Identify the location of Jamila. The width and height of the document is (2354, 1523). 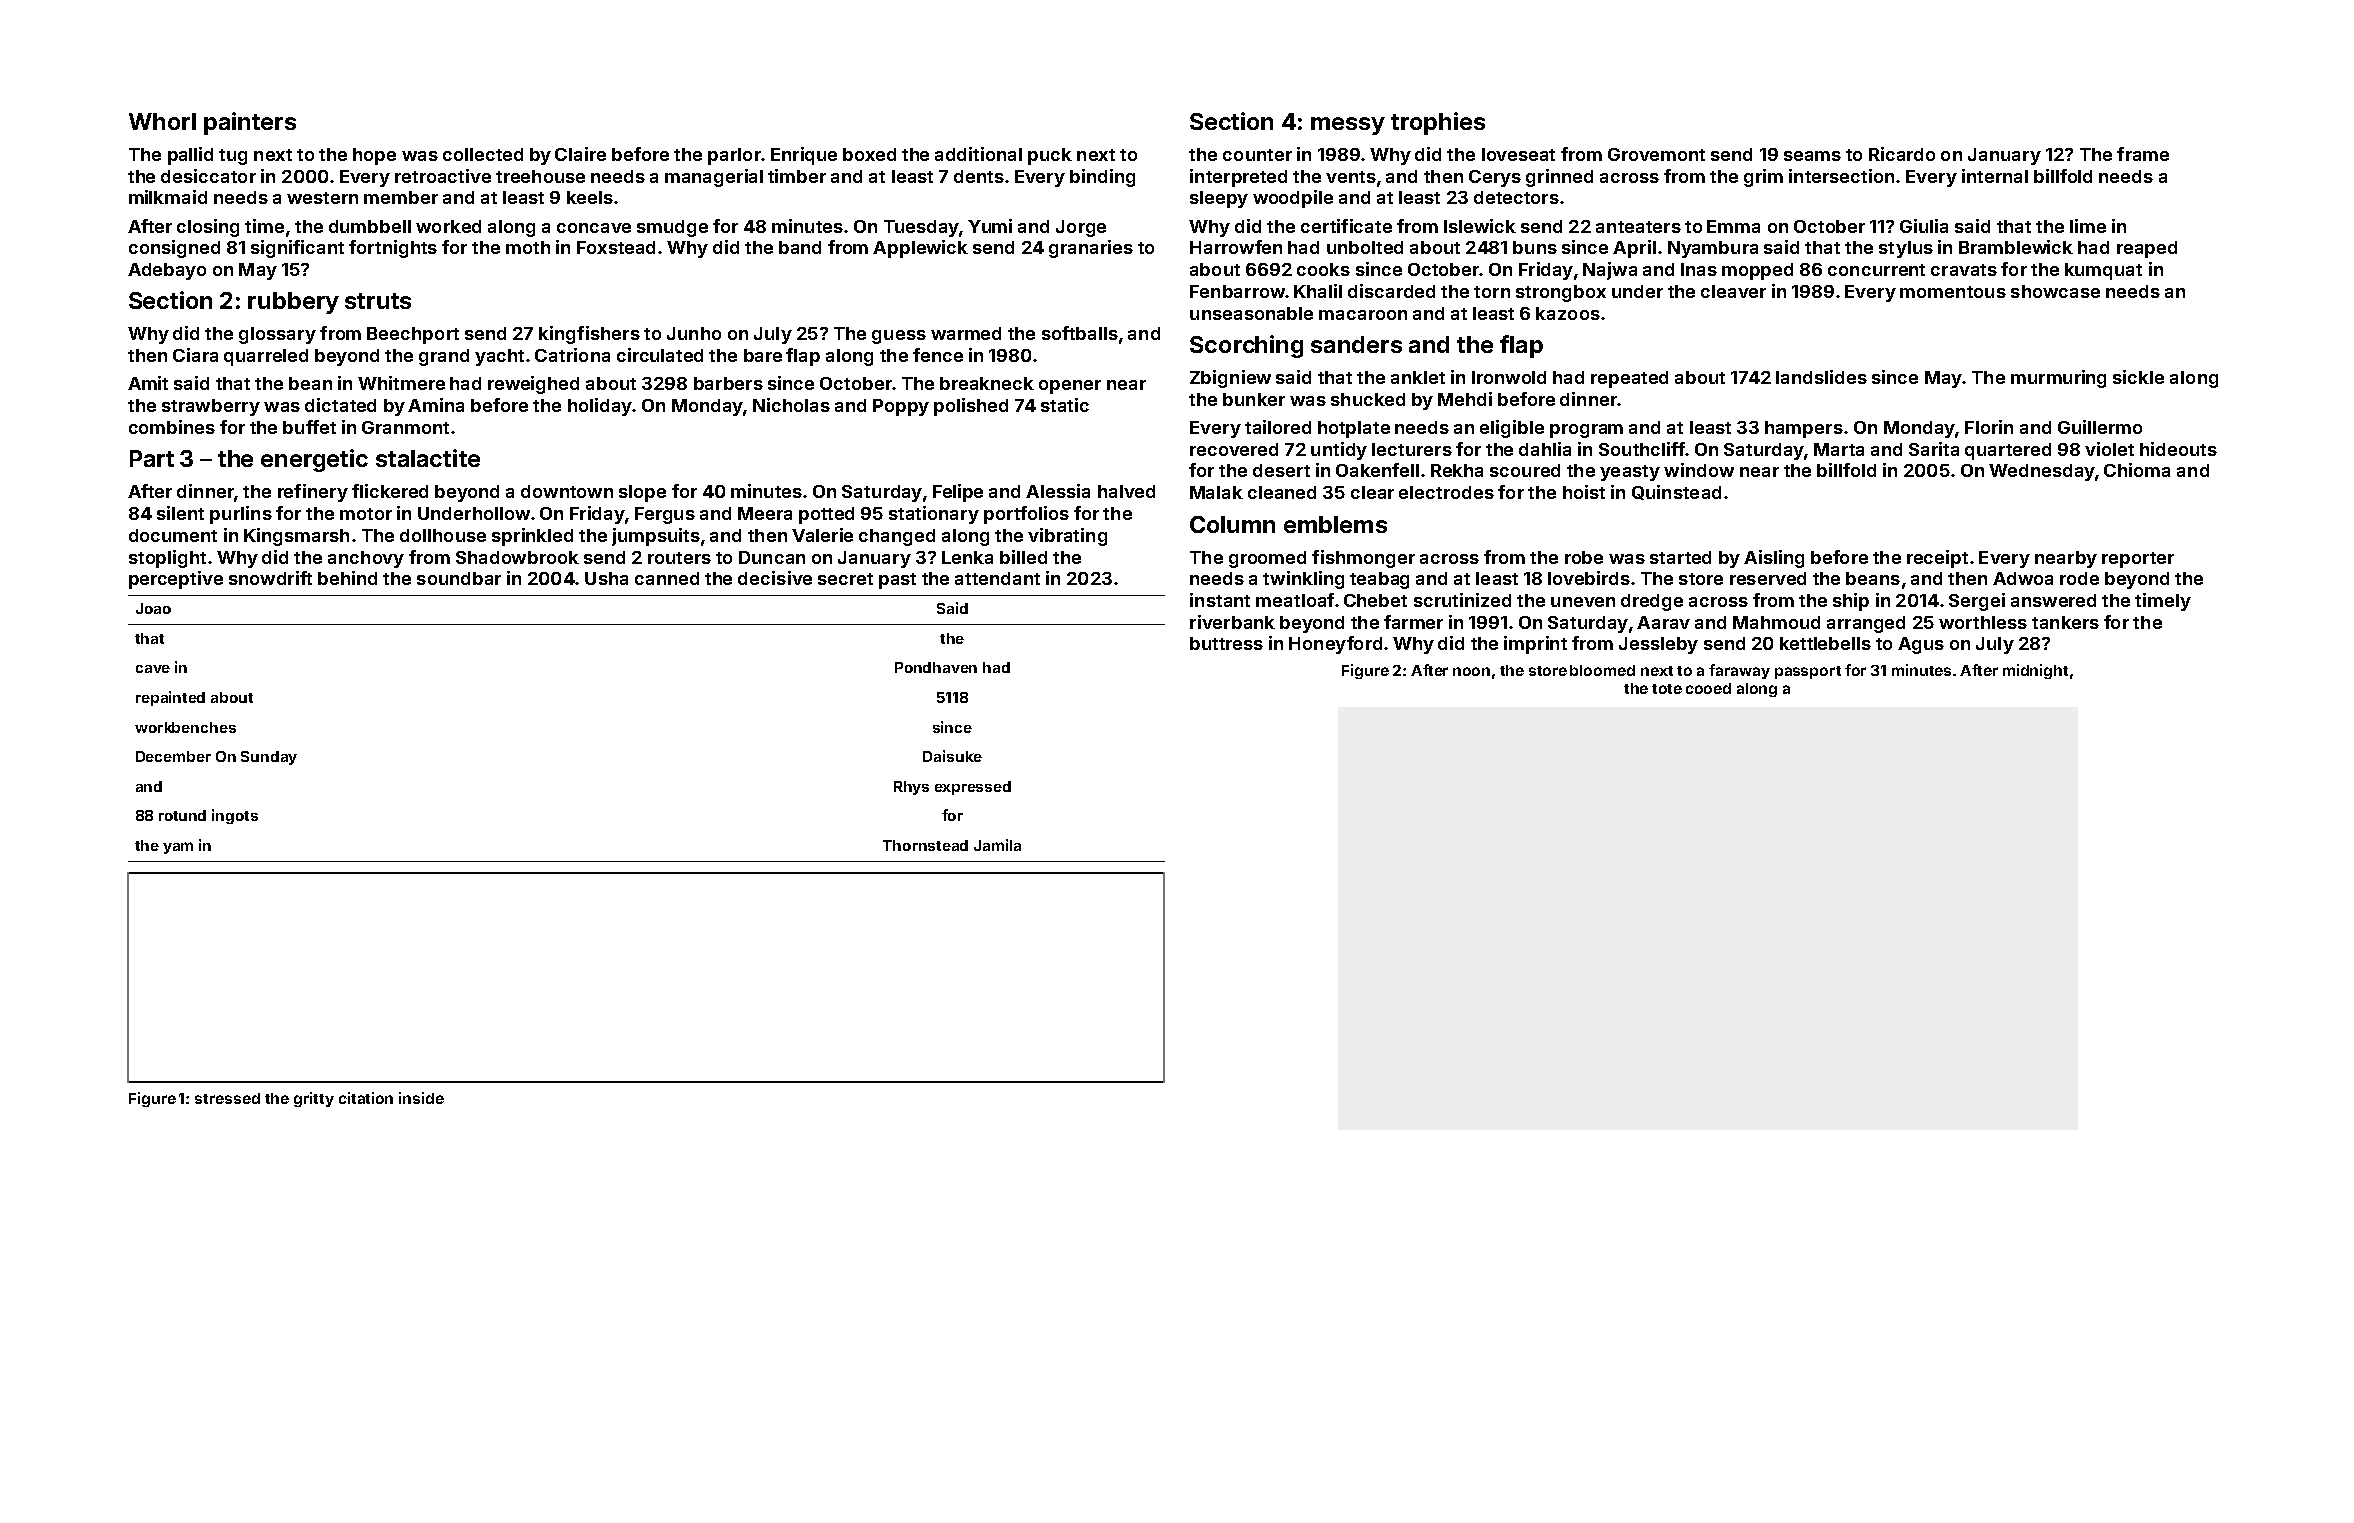
(997, 845).
